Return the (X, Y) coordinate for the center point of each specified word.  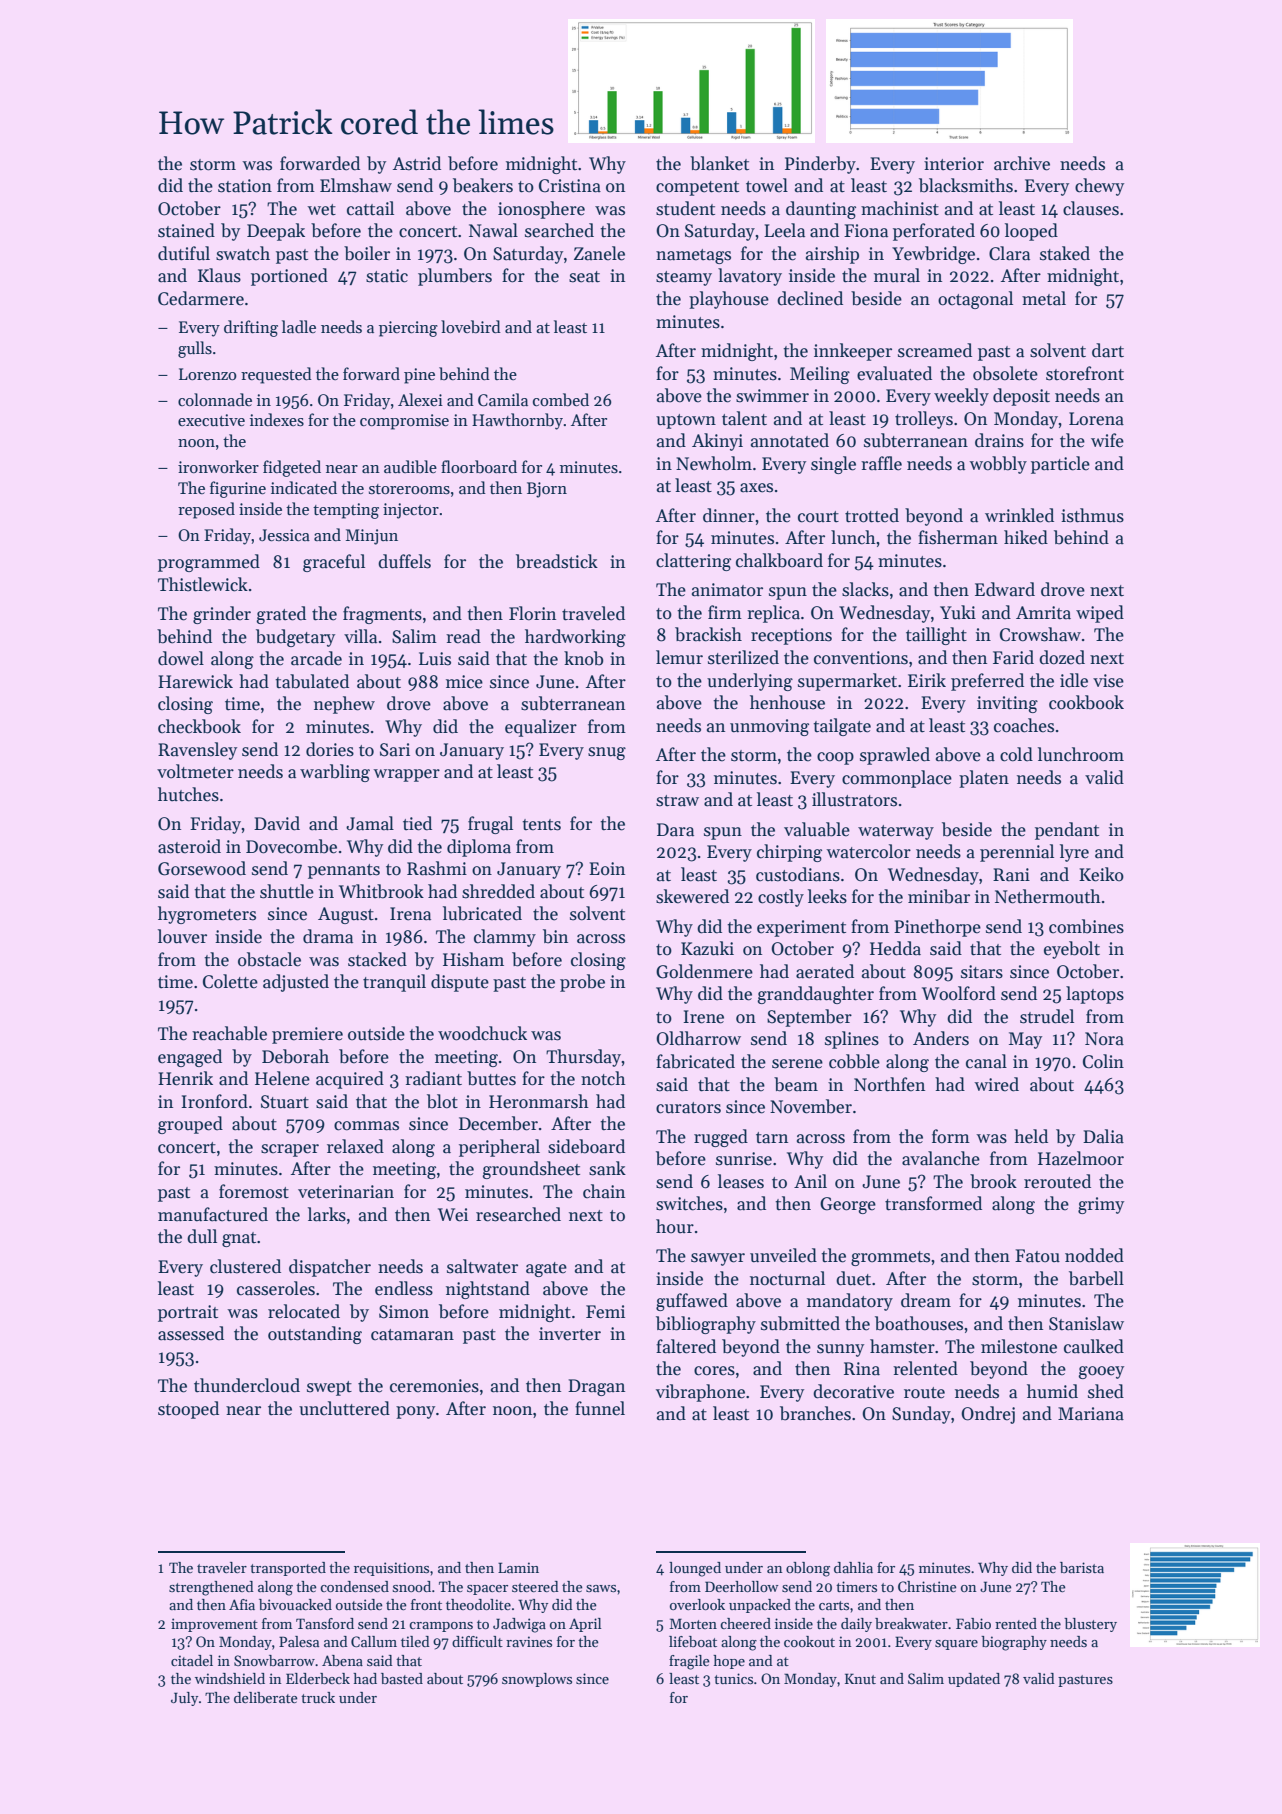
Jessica (284, 535)
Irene (704, 1017)
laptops (1095, 995)
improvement (214, 1625)
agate (546, 1269)
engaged (190, 1058)
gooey (1101, 1372)
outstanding (315, 1335)
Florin (532, 613)
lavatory (750, 277)
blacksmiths (966, 185)
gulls (195, 349)
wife (1107, 440)
